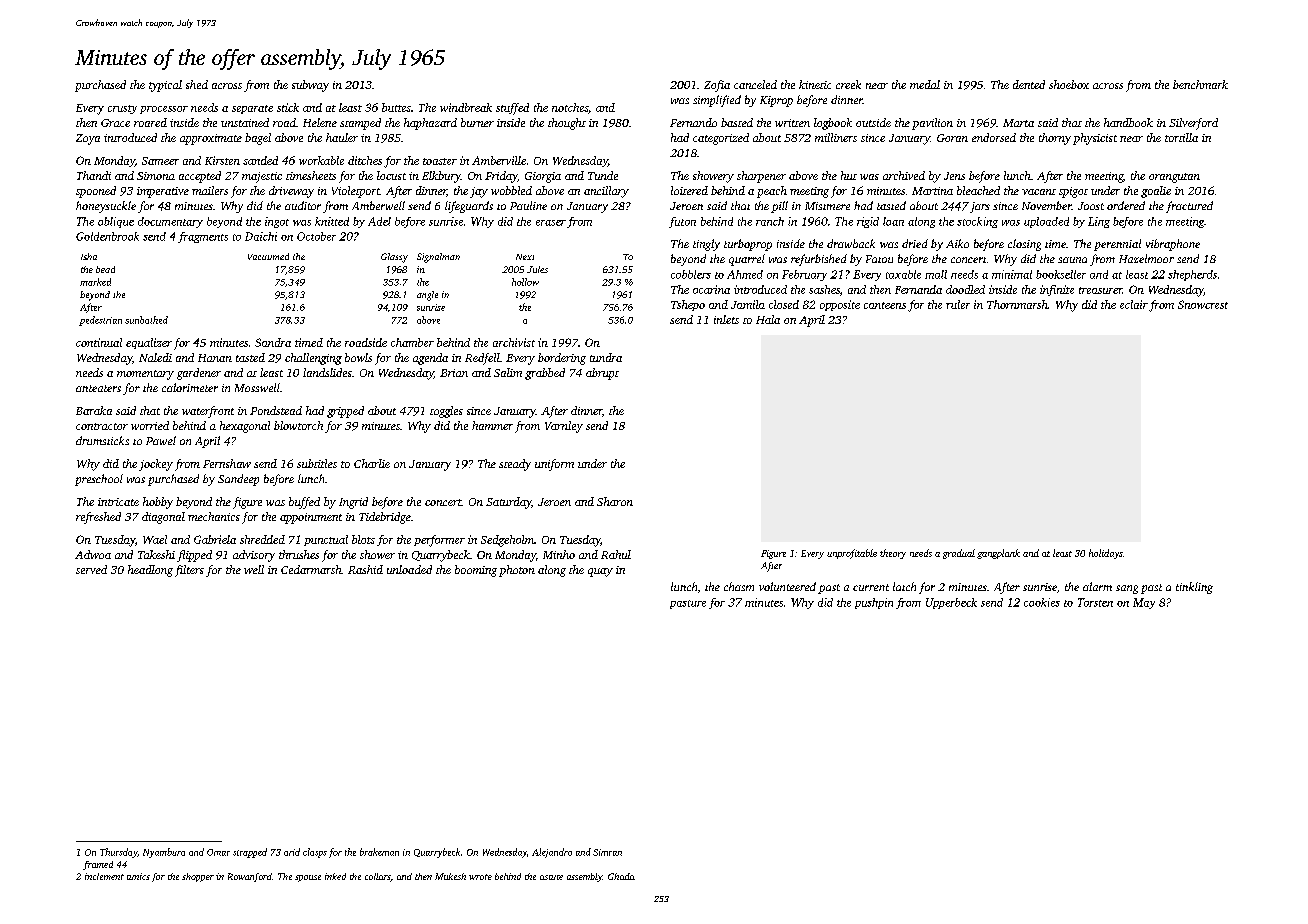 Image resolution: width=1308 pixels, height=924 pixels. Describe the element at coordinates (189, 571) in the screenshot. I see `filters` at that location.
